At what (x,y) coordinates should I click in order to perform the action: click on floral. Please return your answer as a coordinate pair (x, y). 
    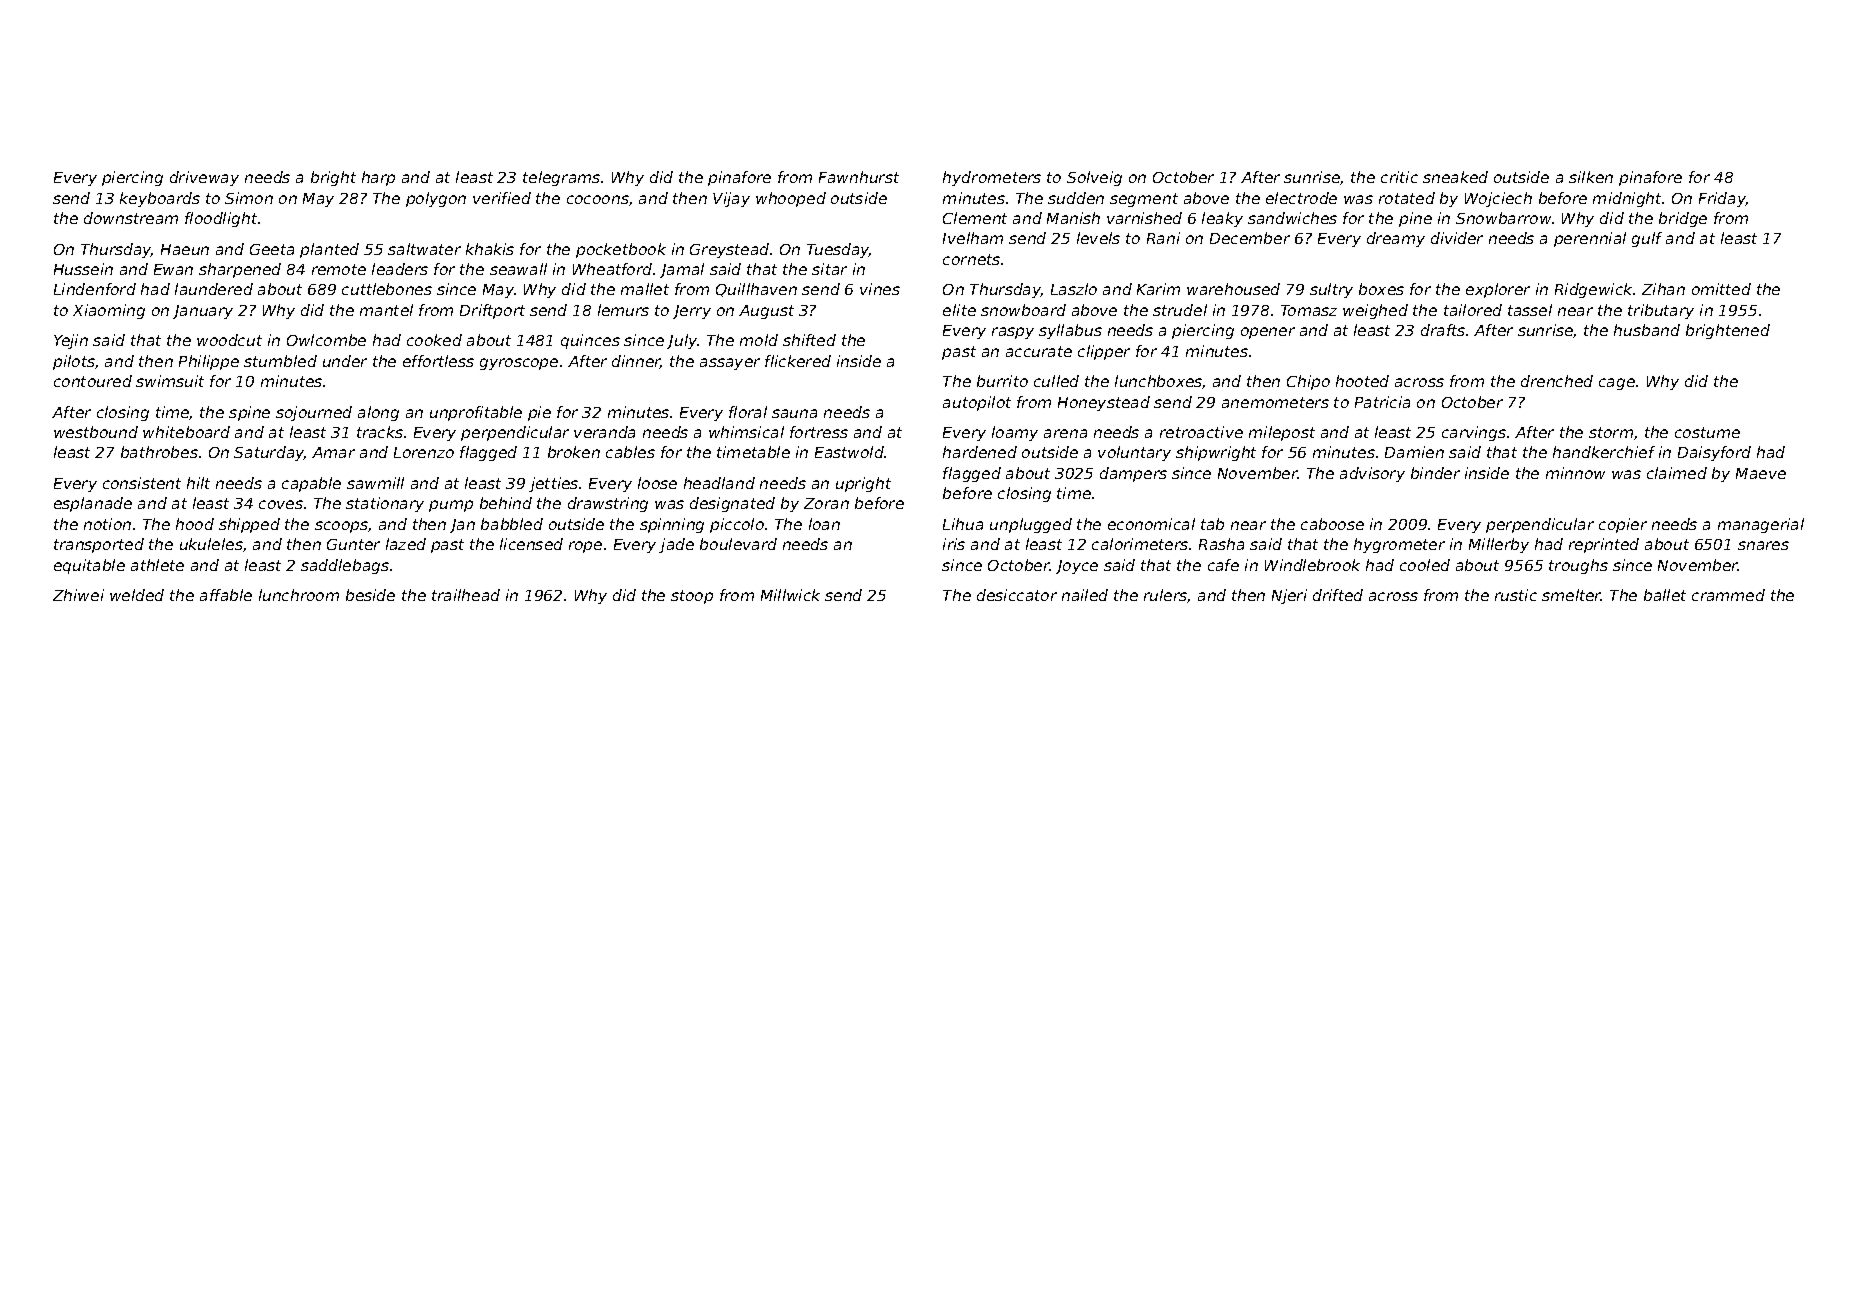
    Looking at the image, I should click on (748, 412).
